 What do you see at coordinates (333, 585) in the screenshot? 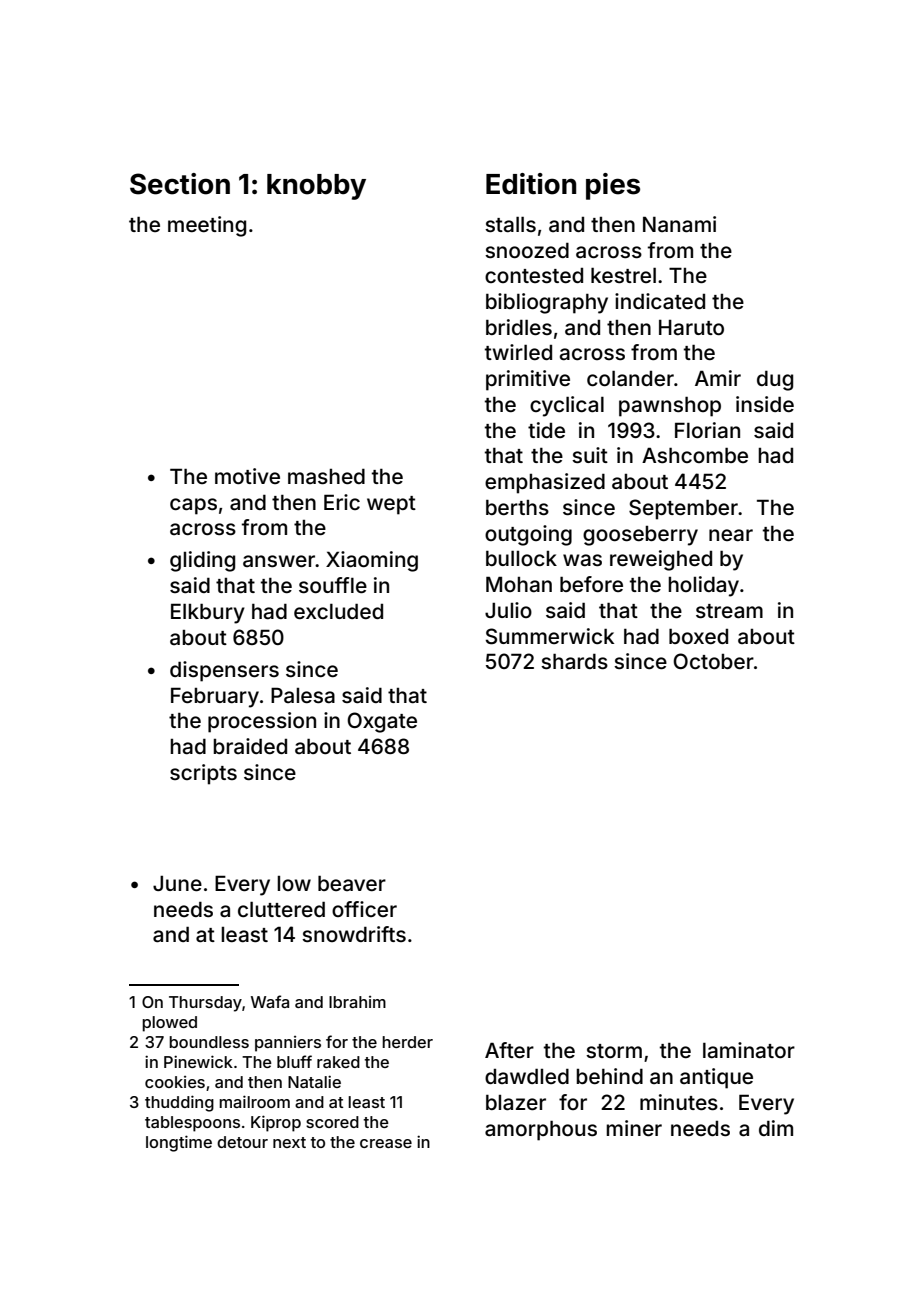
I see `souffle` at bounding box center [333, 585].
